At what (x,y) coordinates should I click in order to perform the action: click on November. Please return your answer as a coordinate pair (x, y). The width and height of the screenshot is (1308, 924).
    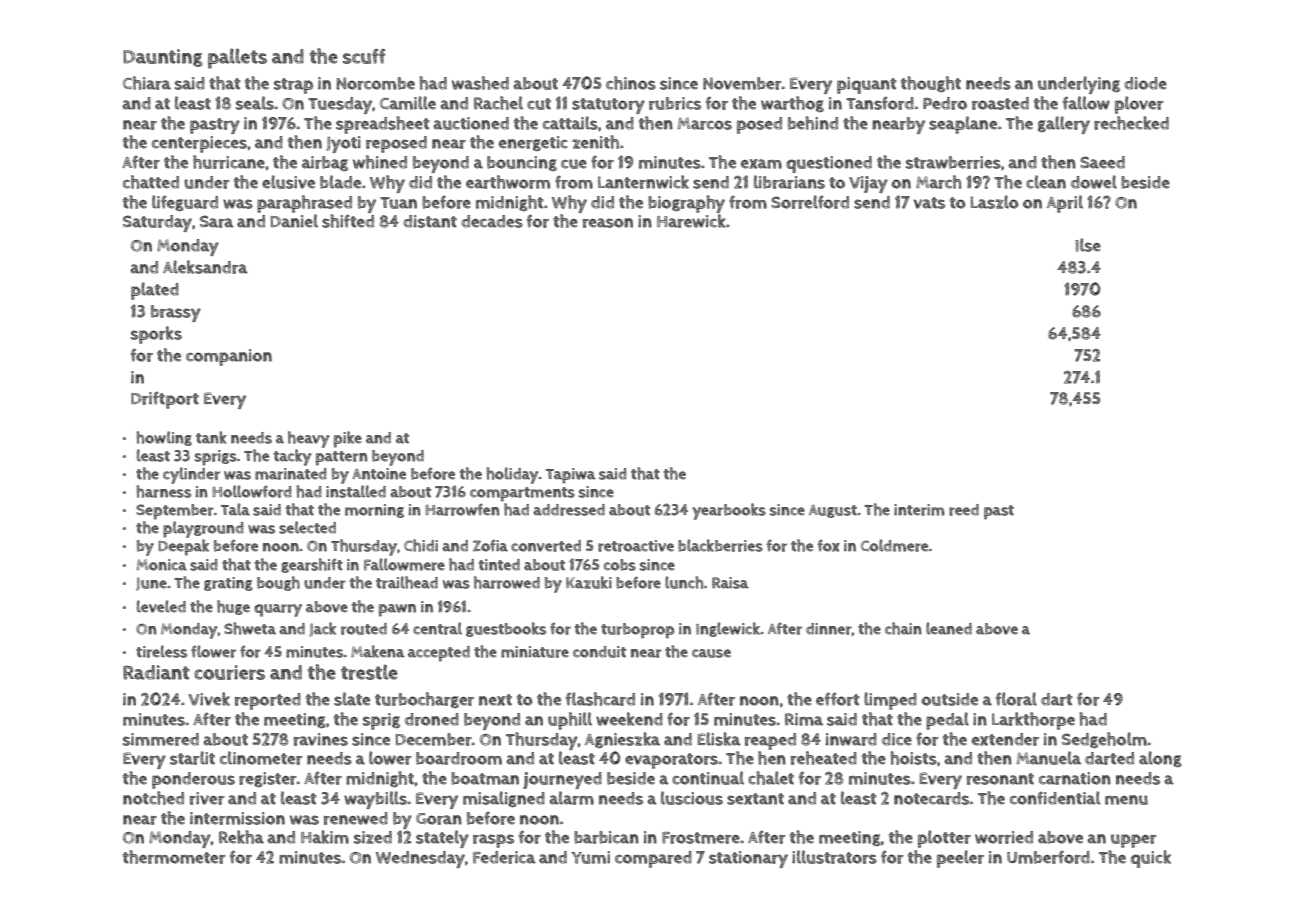
    Looking at the image, I should click on (742, 83).
